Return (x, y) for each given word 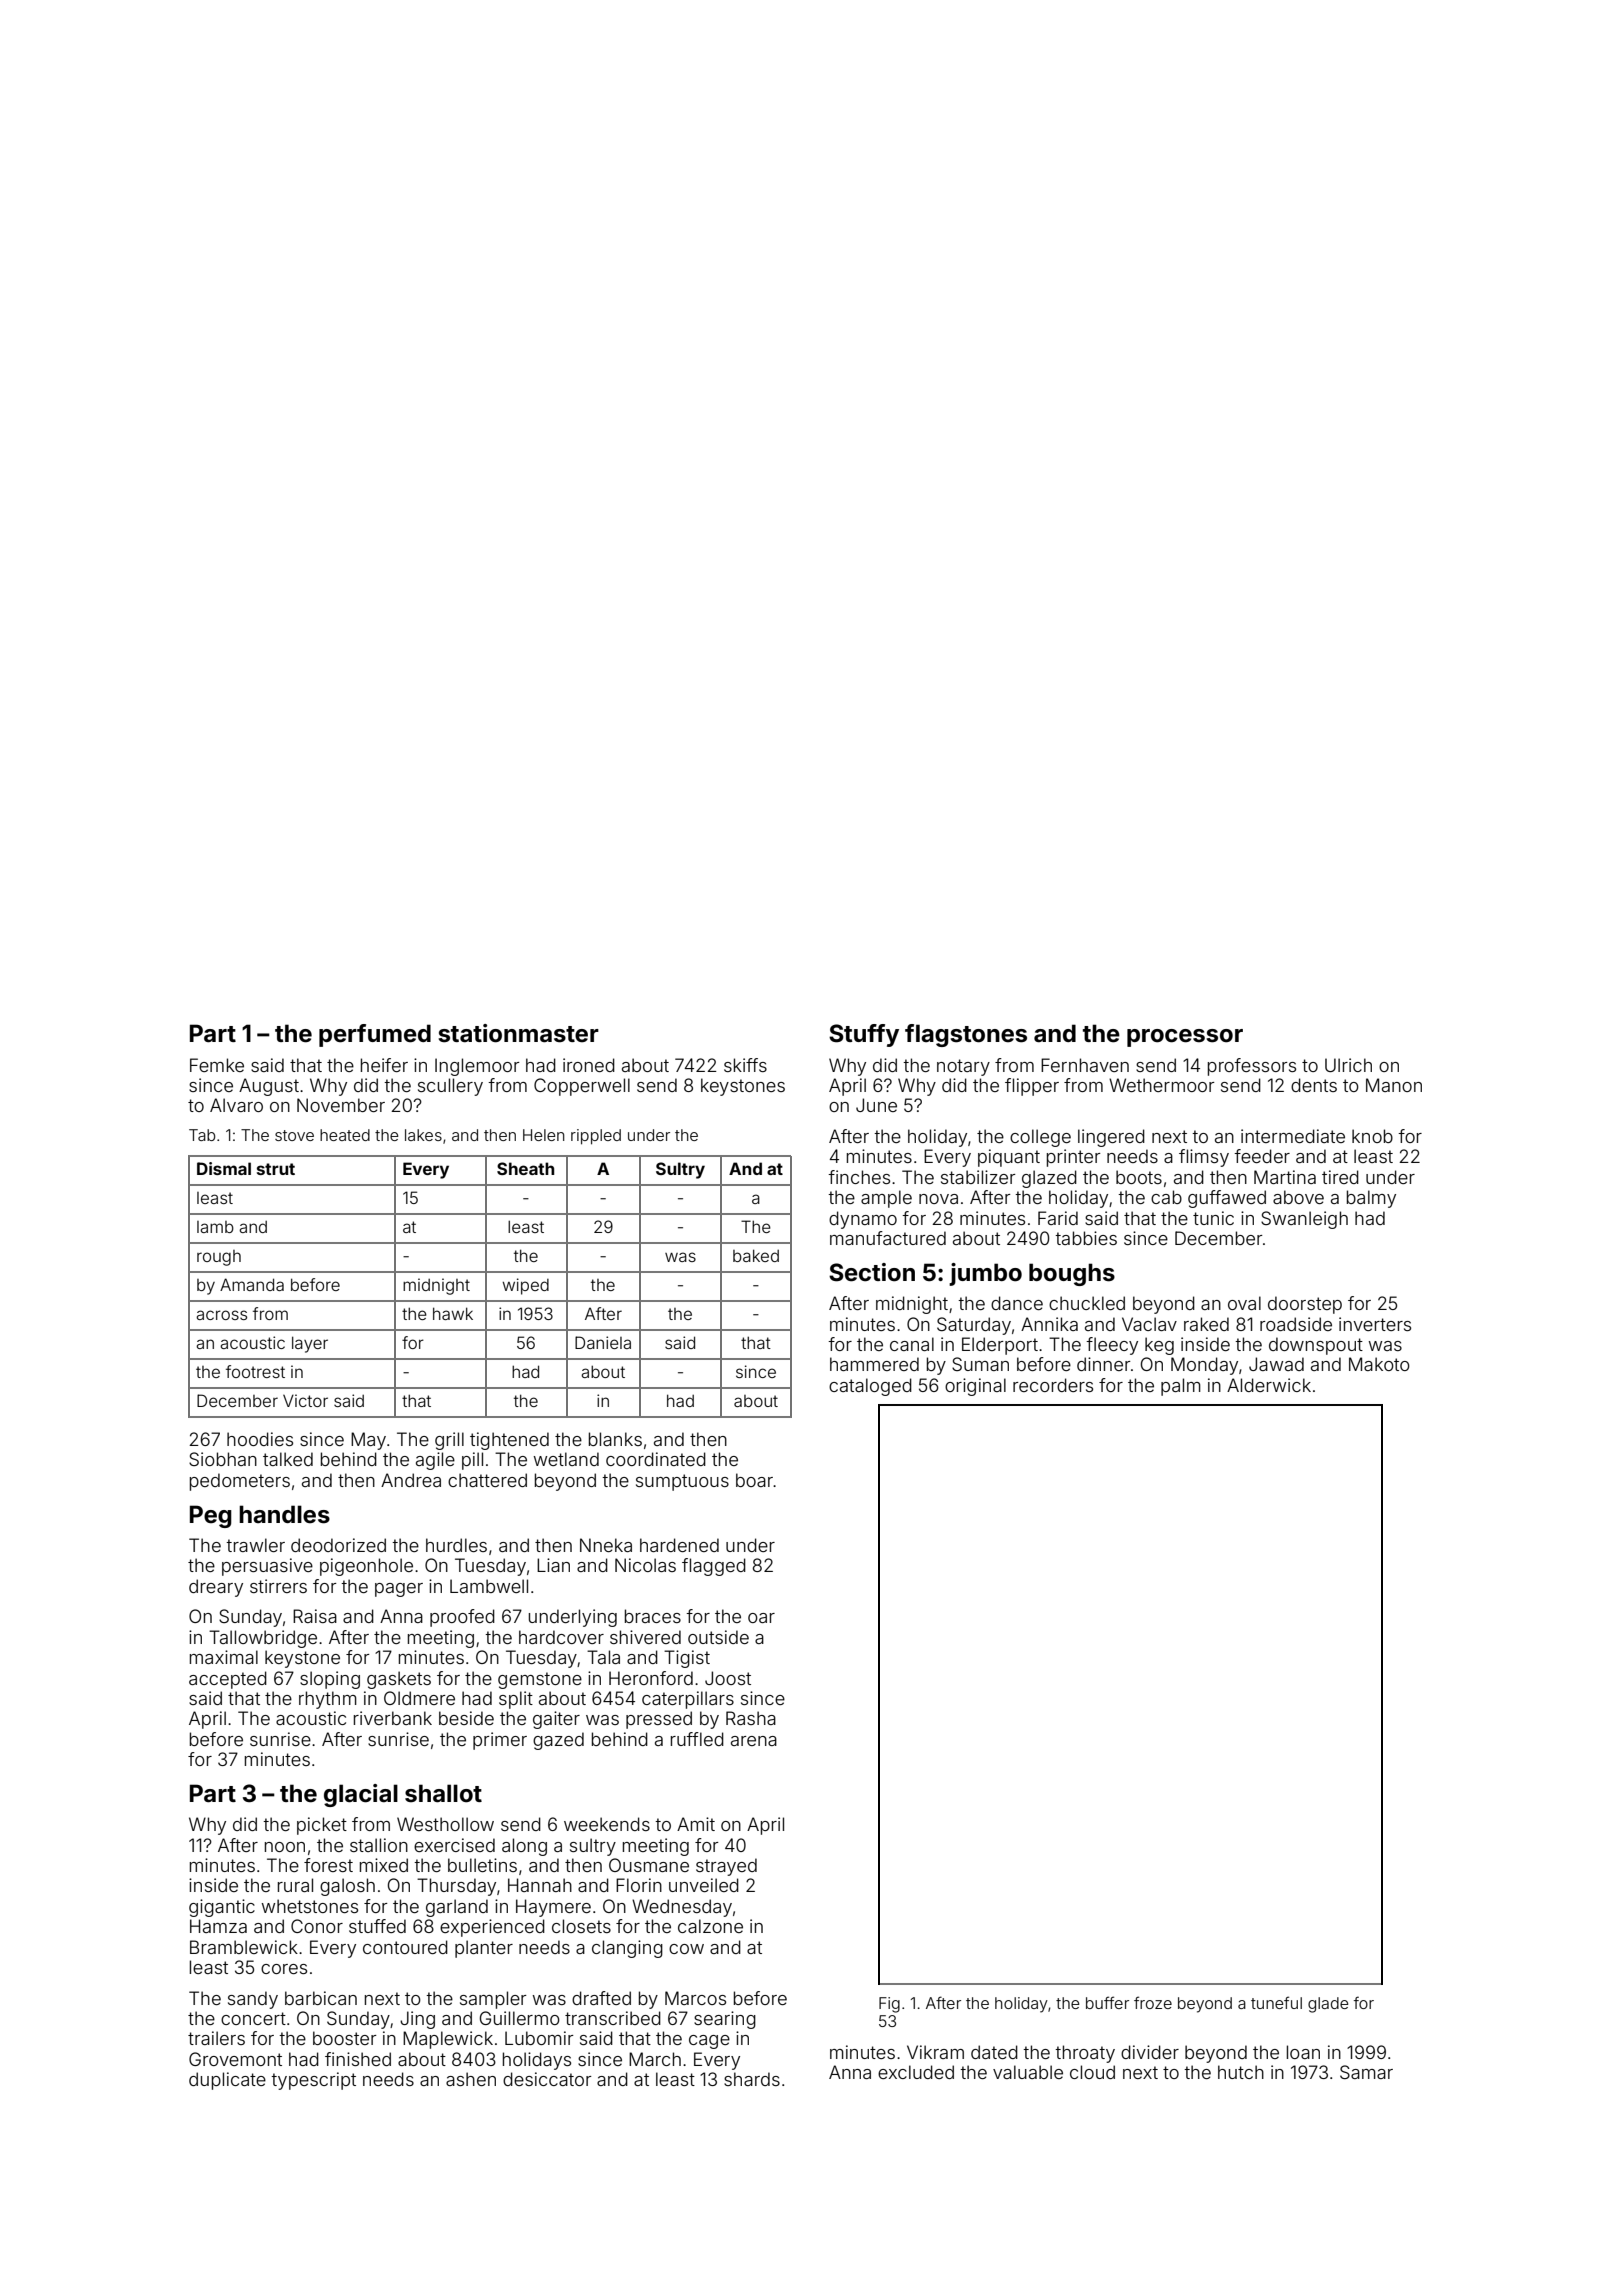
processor (1185, 1038)
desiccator (547, 2079)
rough (219, 1258)
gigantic (222, 1908)
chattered (487, 1480)
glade (1328, 2005)
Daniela (603, 1342)
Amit (696, 1824)
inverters (1375, 1324)
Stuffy (864, 1035)
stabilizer (978, 1177)
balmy (1371, 1199)
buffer (1107, 2002)
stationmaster (518, 1033)
